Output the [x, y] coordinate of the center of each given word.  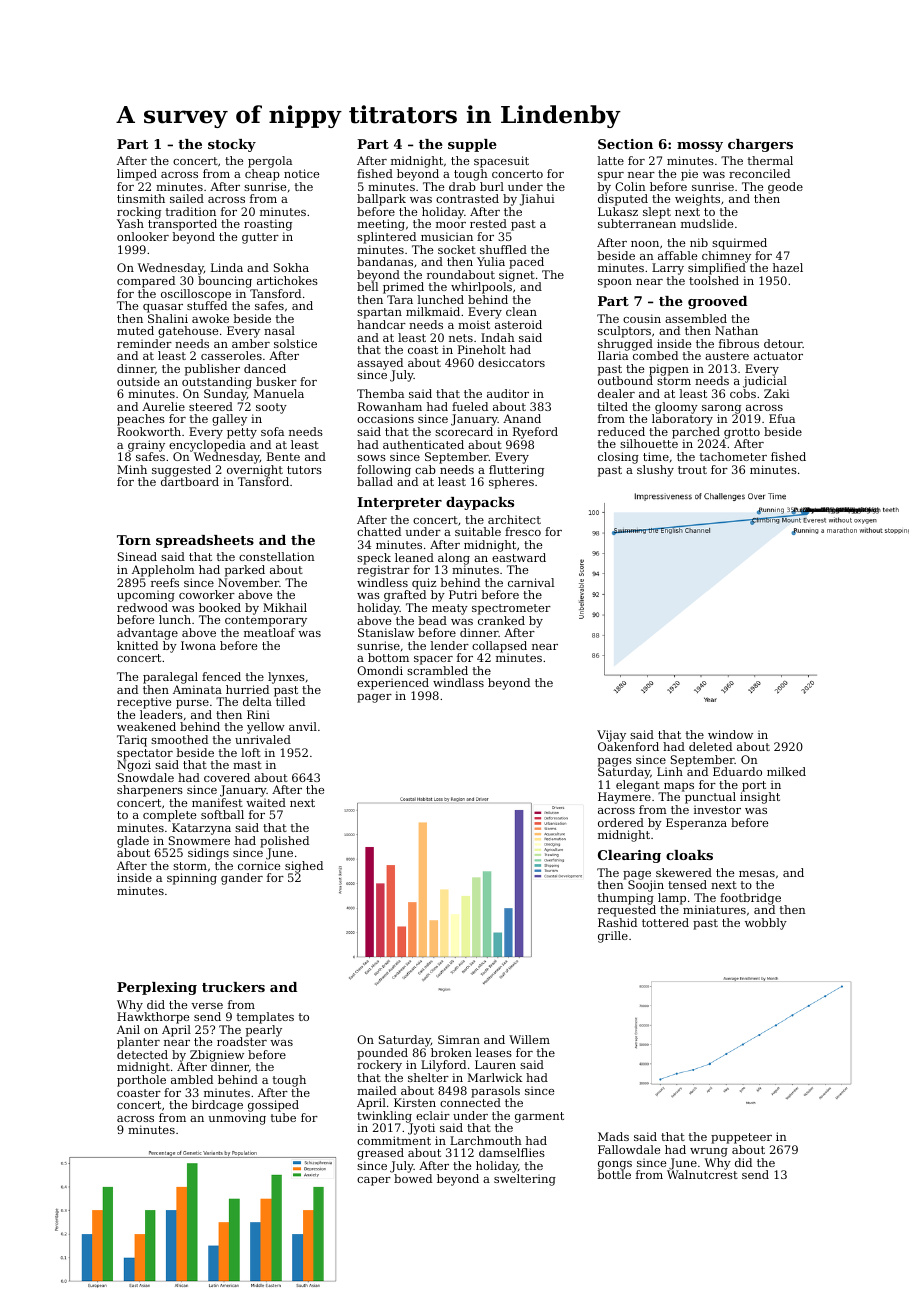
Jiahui [537, 200]
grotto [742, 433]
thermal [770, 160]
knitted [137, 645]
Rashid [617, 922]
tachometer [733, 456]
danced [265, 368]
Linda [227, 267]
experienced [393, 684]
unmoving [237, 1119]
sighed [304, 867]
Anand [522, 418]
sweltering [525, 1180]
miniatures [714, 910]
